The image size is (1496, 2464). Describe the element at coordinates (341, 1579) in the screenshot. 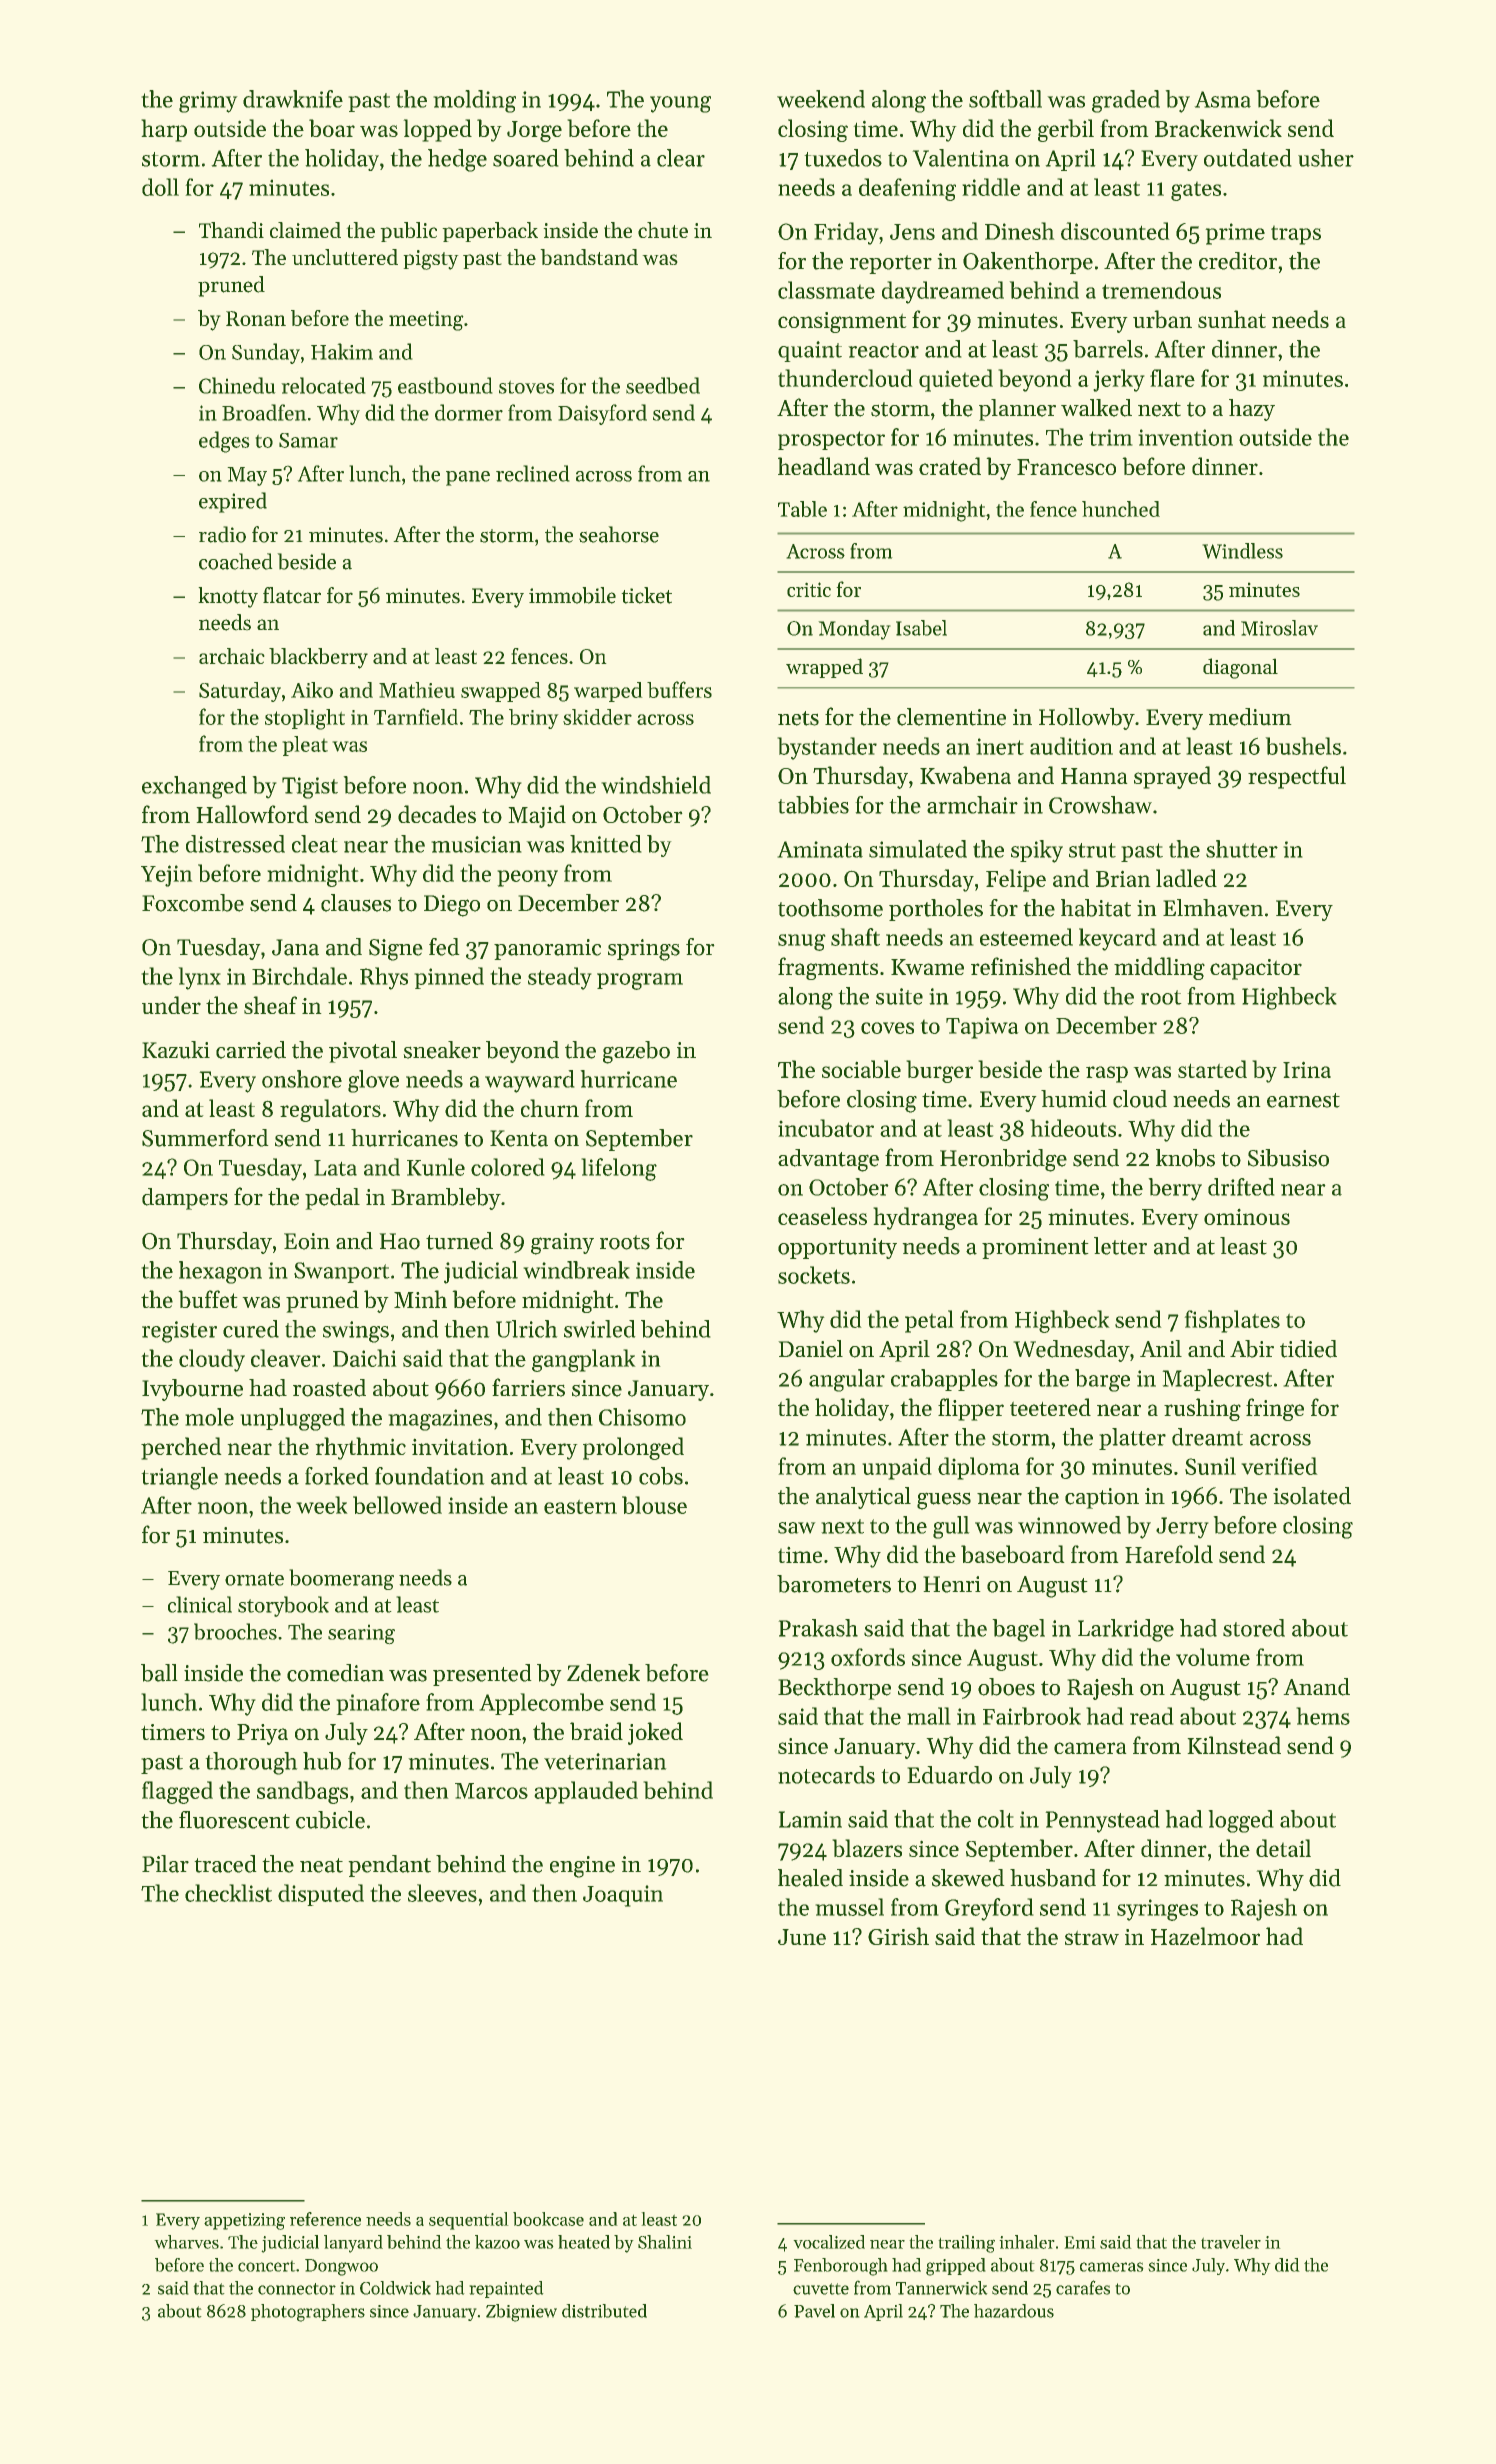

I see `boomerang` at that location.
